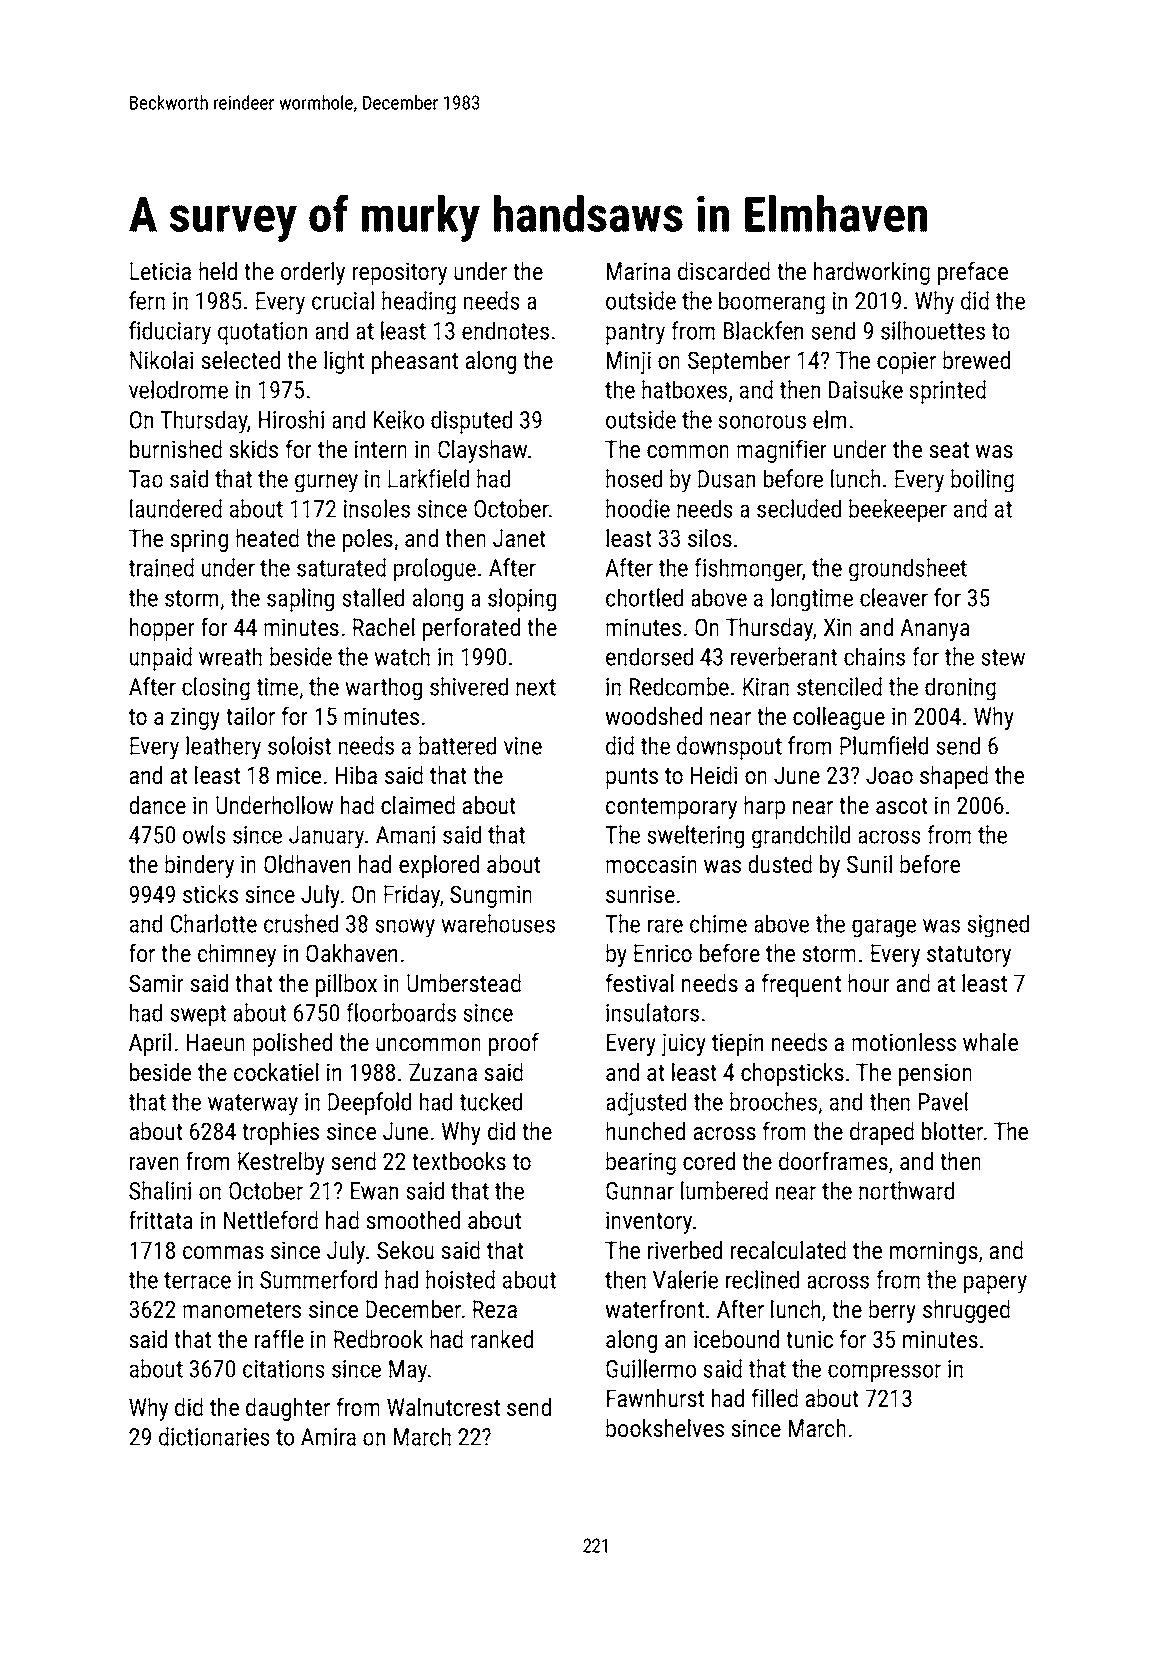  What do you see at coordinates (872, 273) in the screenshot?
I see `hardworking` at bounding box center [872, 273].
